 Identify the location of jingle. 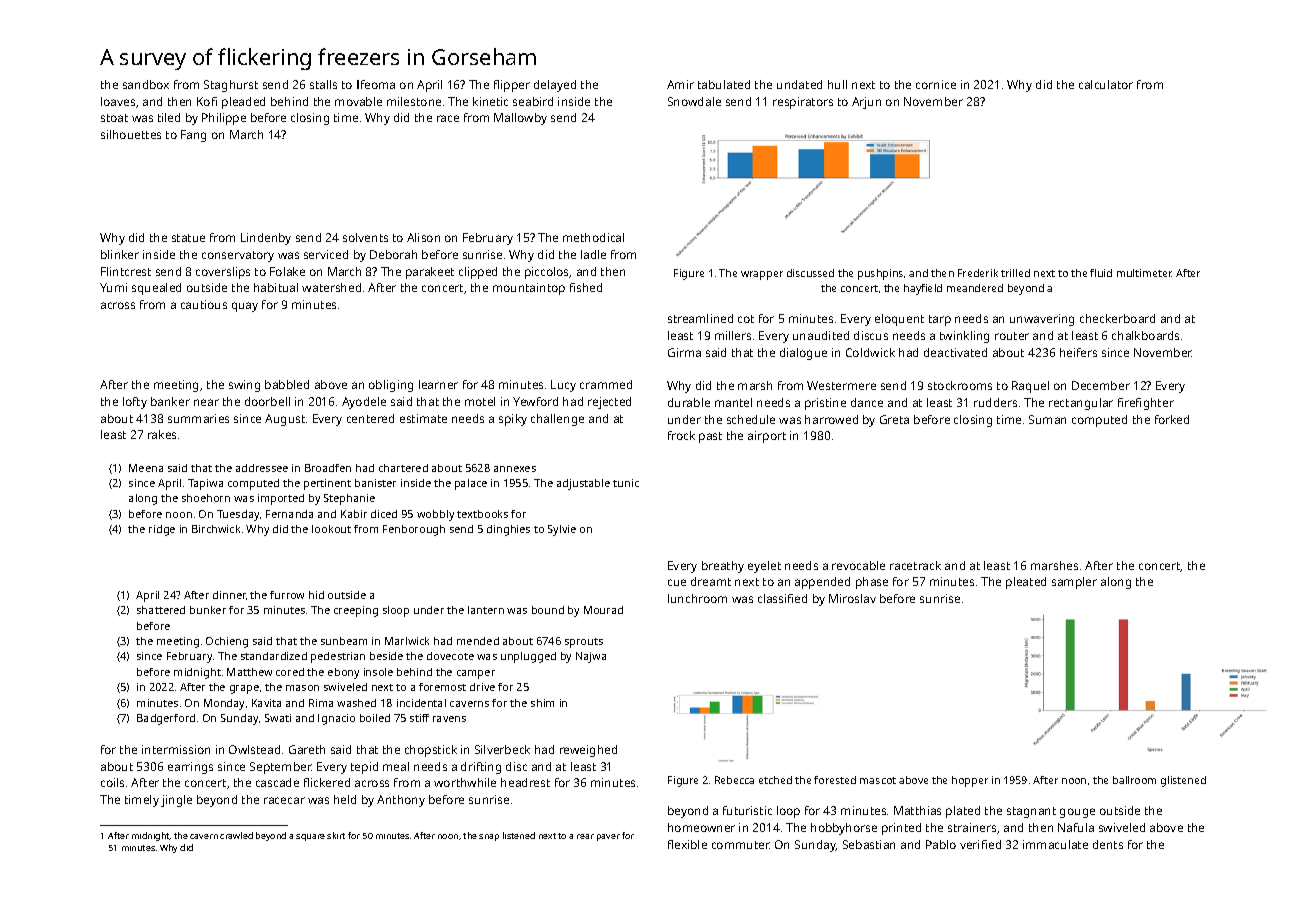
(176, 801).
